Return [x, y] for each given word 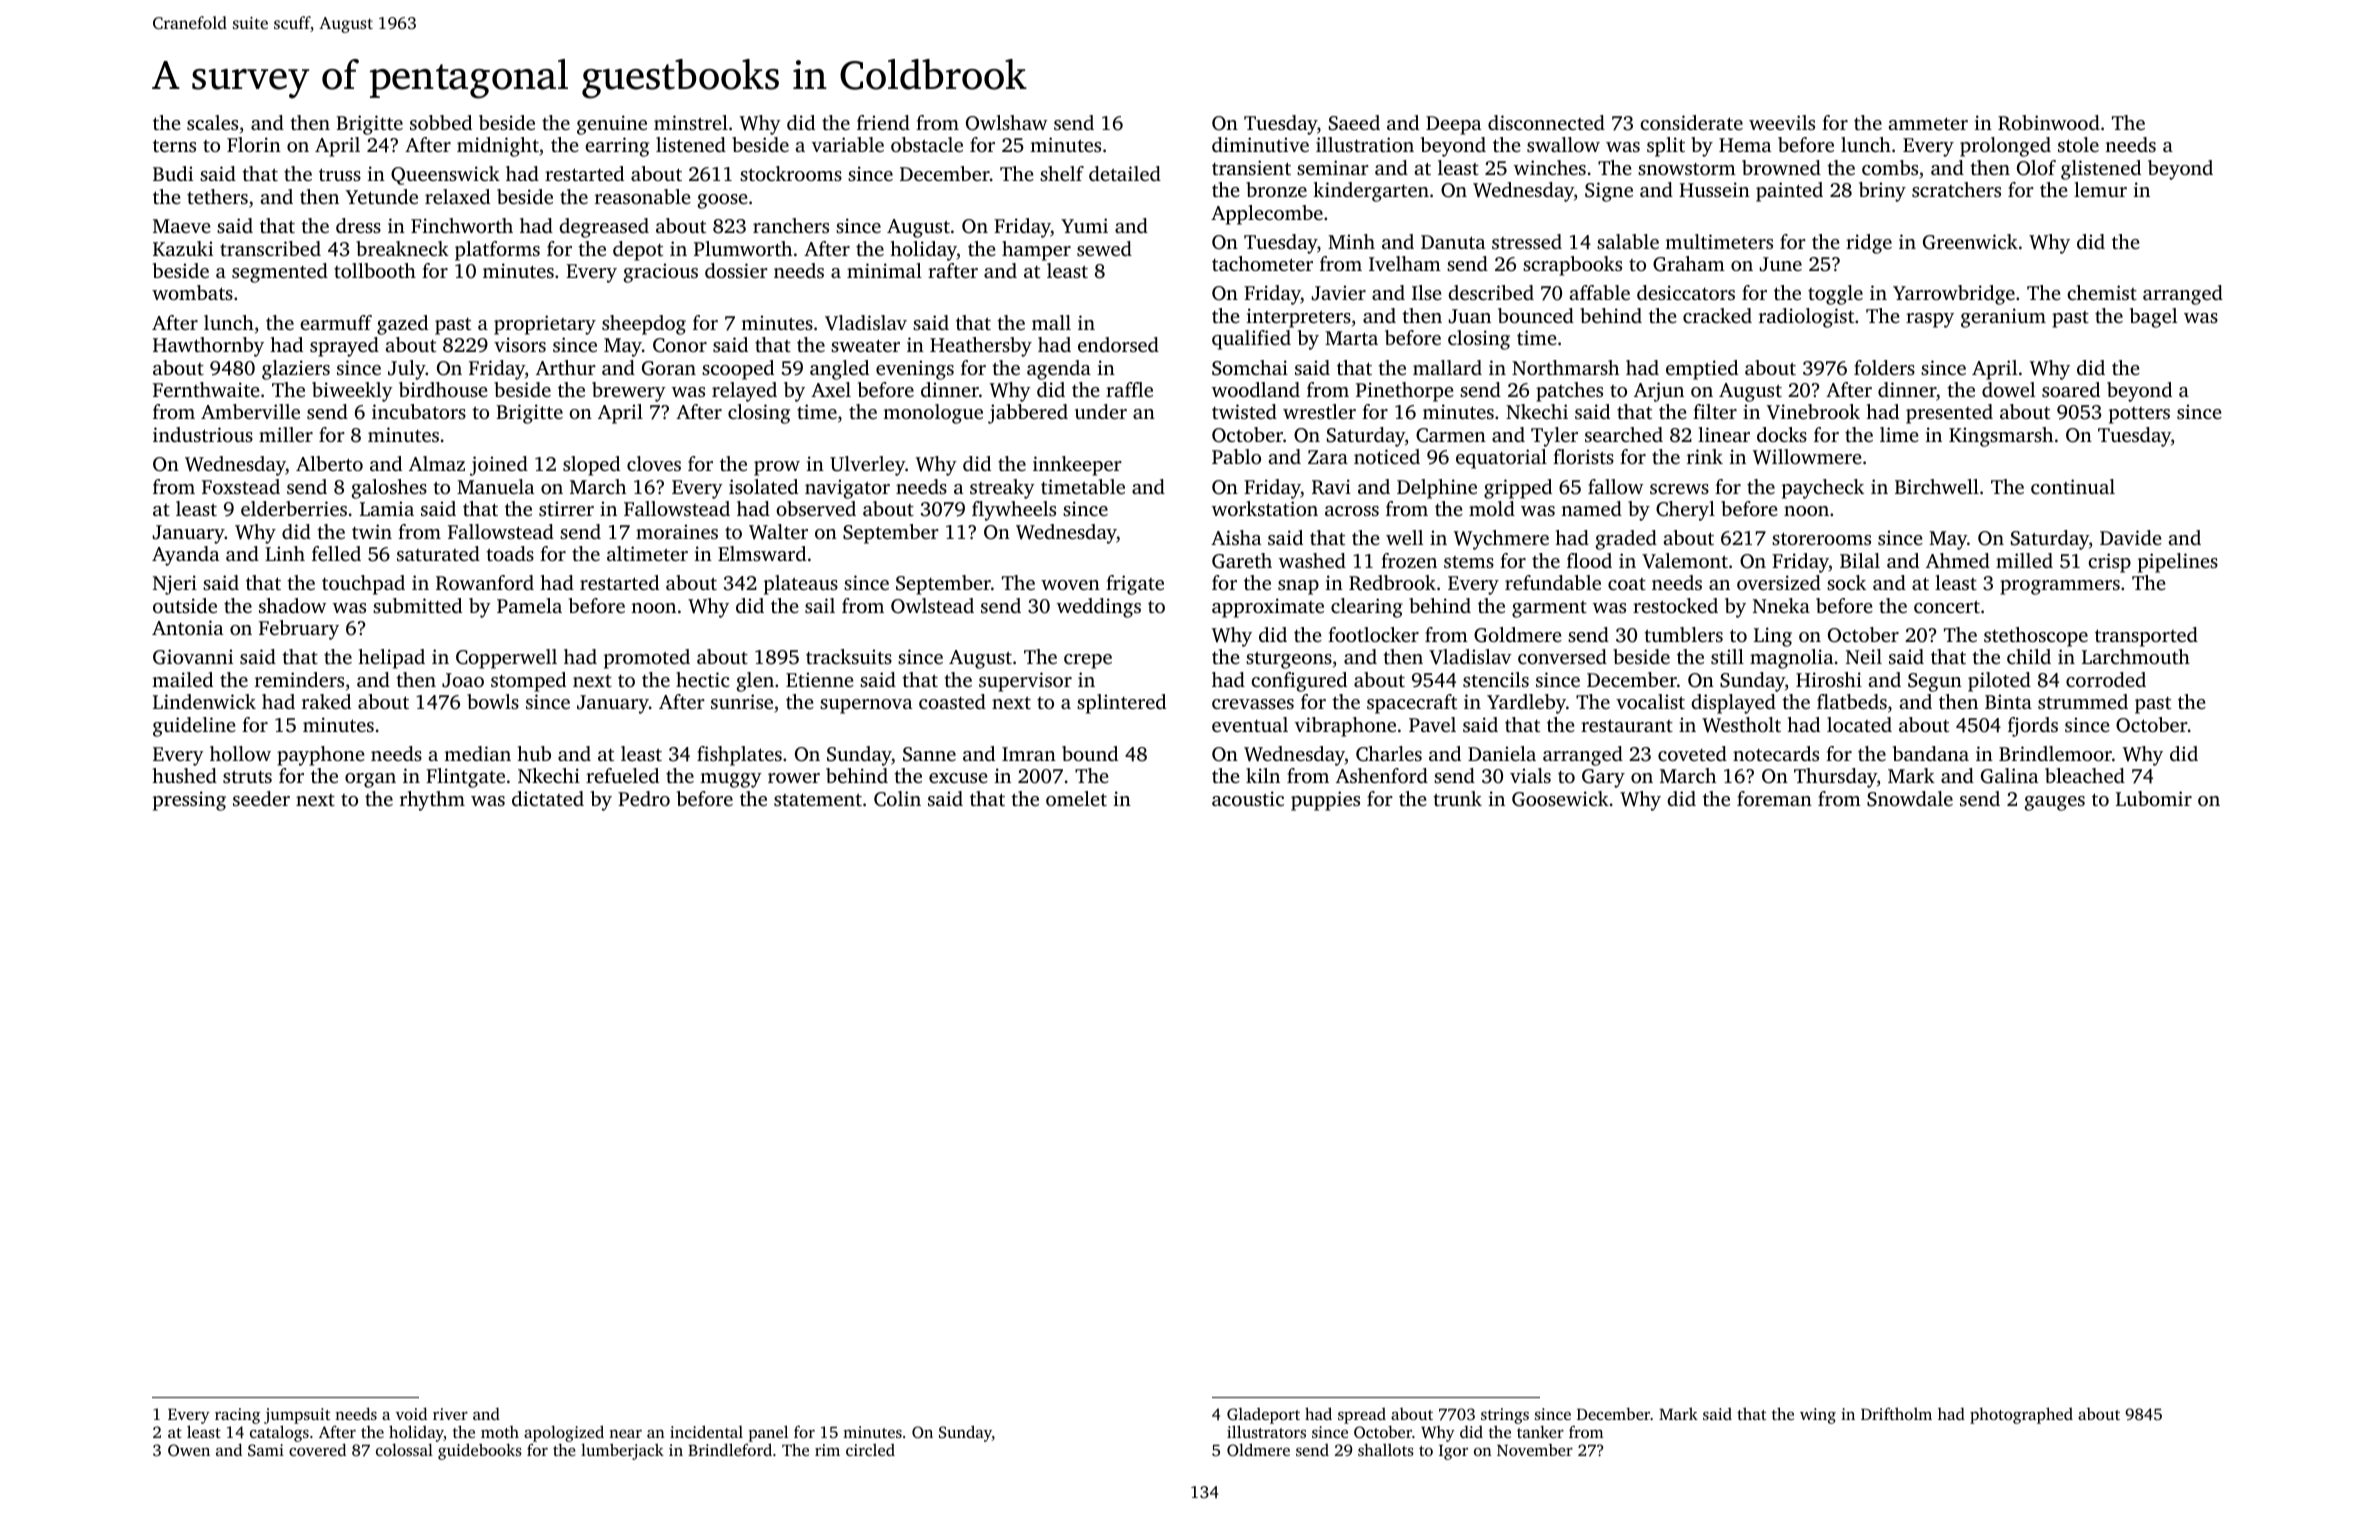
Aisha [1236, 537]
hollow [240, 753]
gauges [2055, 803]
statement [818, 799]
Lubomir [2154, 798]
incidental [706, 1431]
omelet [1076, 798]
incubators [419, 411]
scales [212, 122]
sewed [1104, 248]
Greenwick [1970, 242]
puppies [1325, 801]
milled [2024, 560]
